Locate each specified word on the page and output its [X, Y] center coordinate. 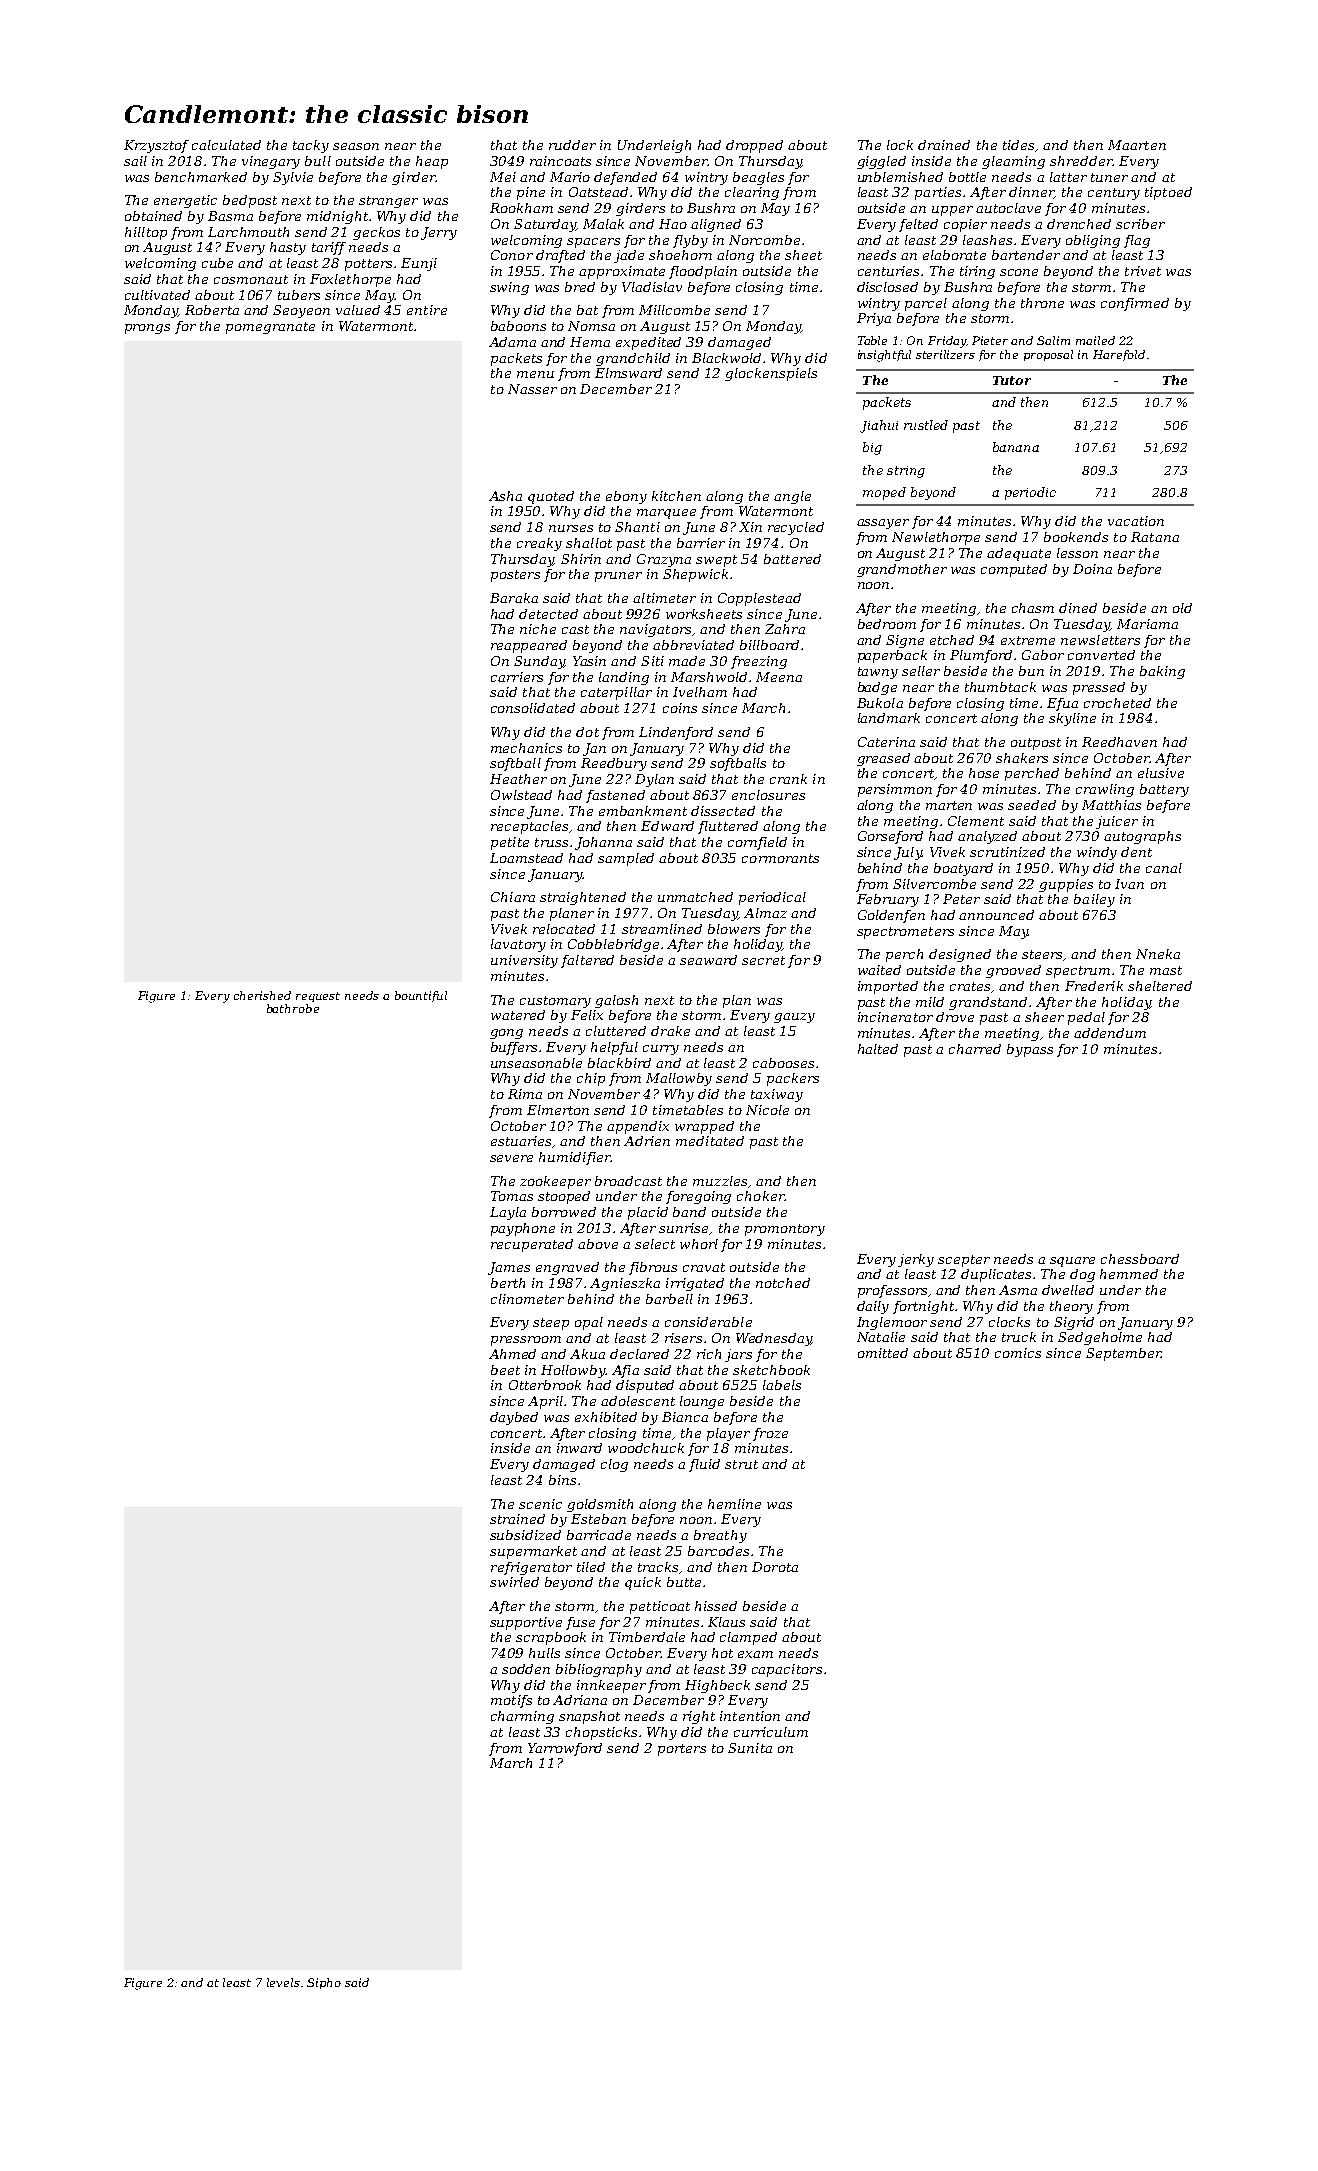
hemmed [1129, 1274]
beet [505, 1370]
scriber [1140, 224]
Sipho [324, 1983]
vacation [1136, 521]
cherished [262, 995]
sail [135, 161]
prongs [147, 329]
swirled [514, 1582]
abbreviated [693, 645]
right [699, 1717]
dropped [754, 146]
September [1123, 1354]
